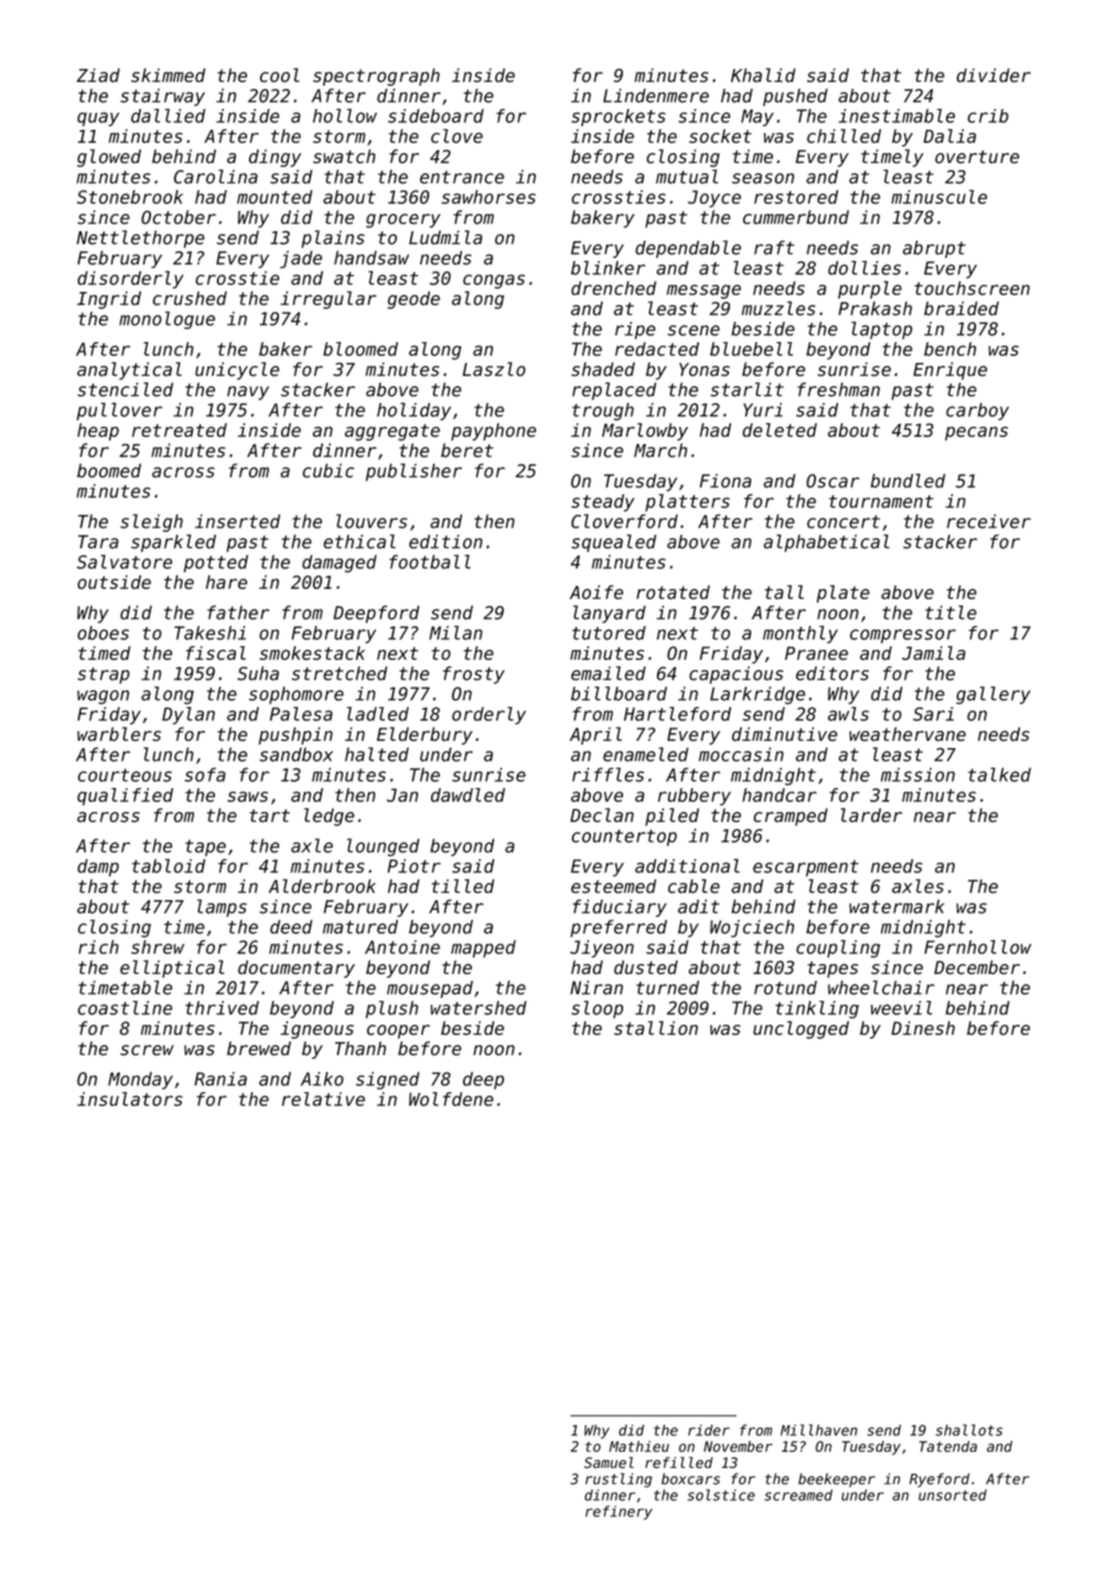  What do you see at coordinates (383, 847) in the screenshot?
I see `lounged` at bounding box center [383, 847].
